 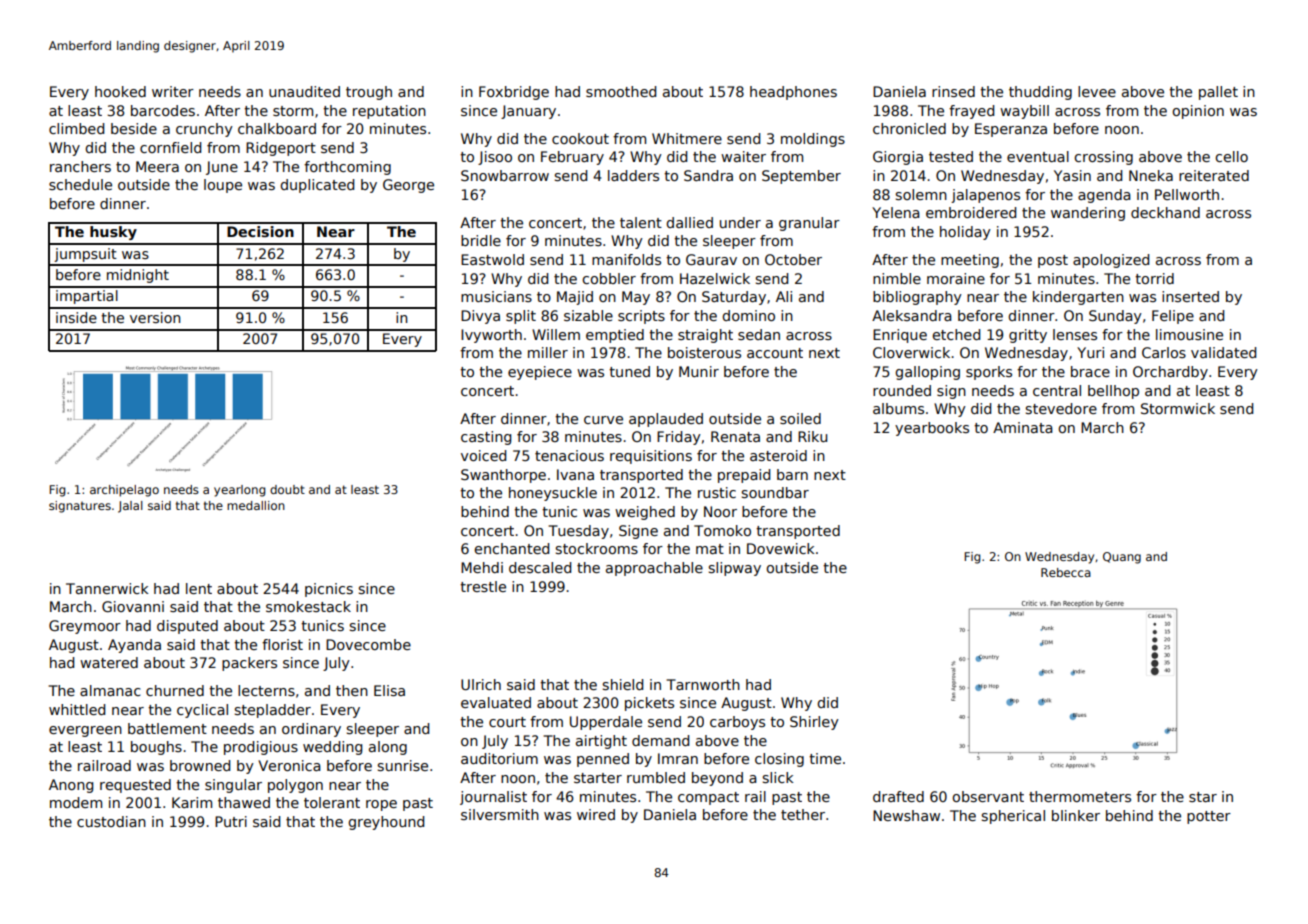 What do you see at coordinates (687, 138) in the screenshot?
I see `Whitmere` at bounding box center [687, 138].
